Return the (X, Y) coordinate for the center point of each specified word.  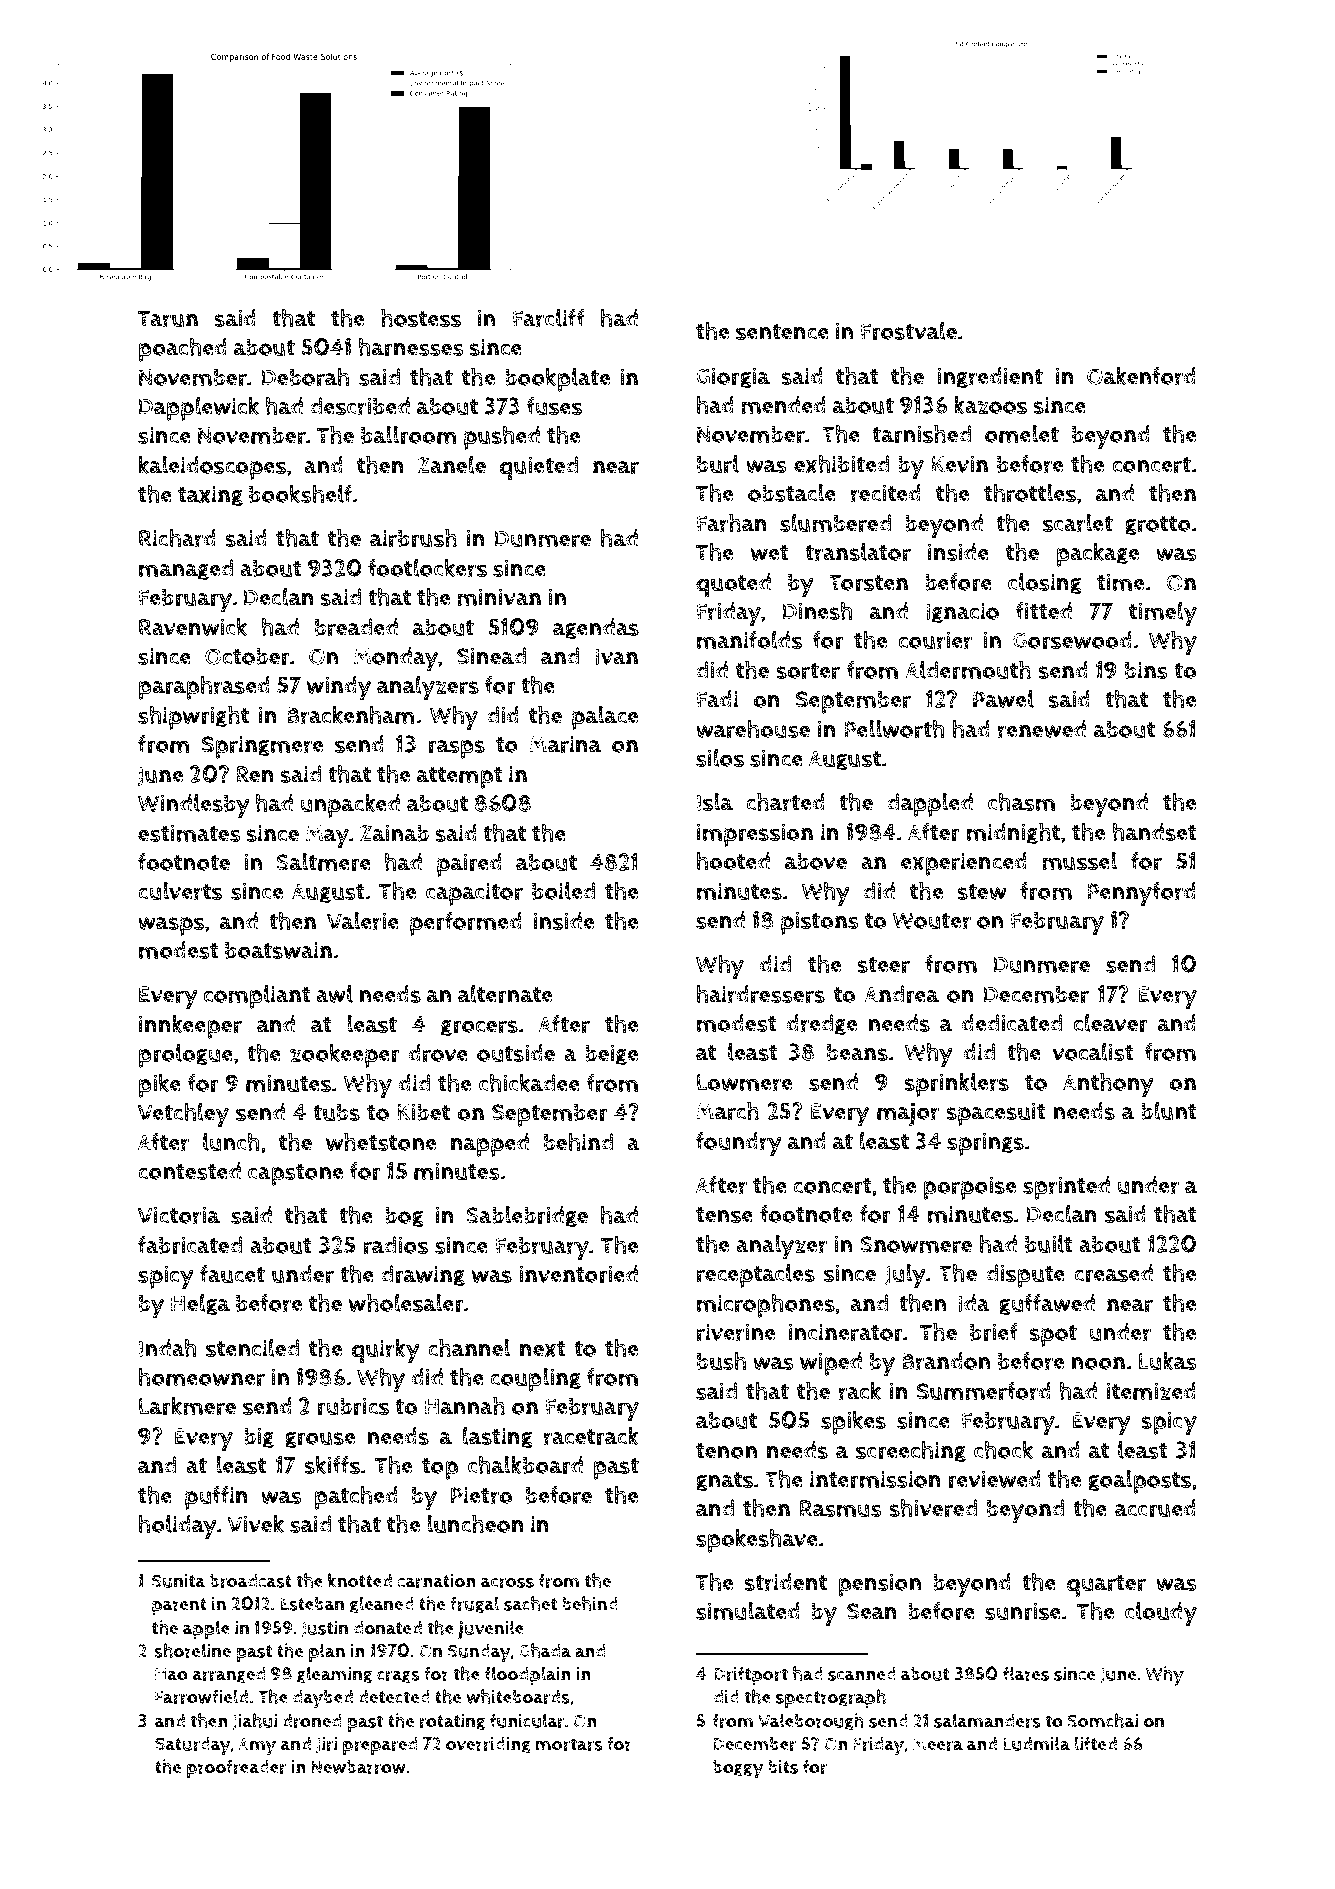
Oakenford (1141, 375)
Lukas (1168, 1360)
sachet (530, 1603)
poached (183, 349)
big (259, 1438)
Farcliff (549, 318)
